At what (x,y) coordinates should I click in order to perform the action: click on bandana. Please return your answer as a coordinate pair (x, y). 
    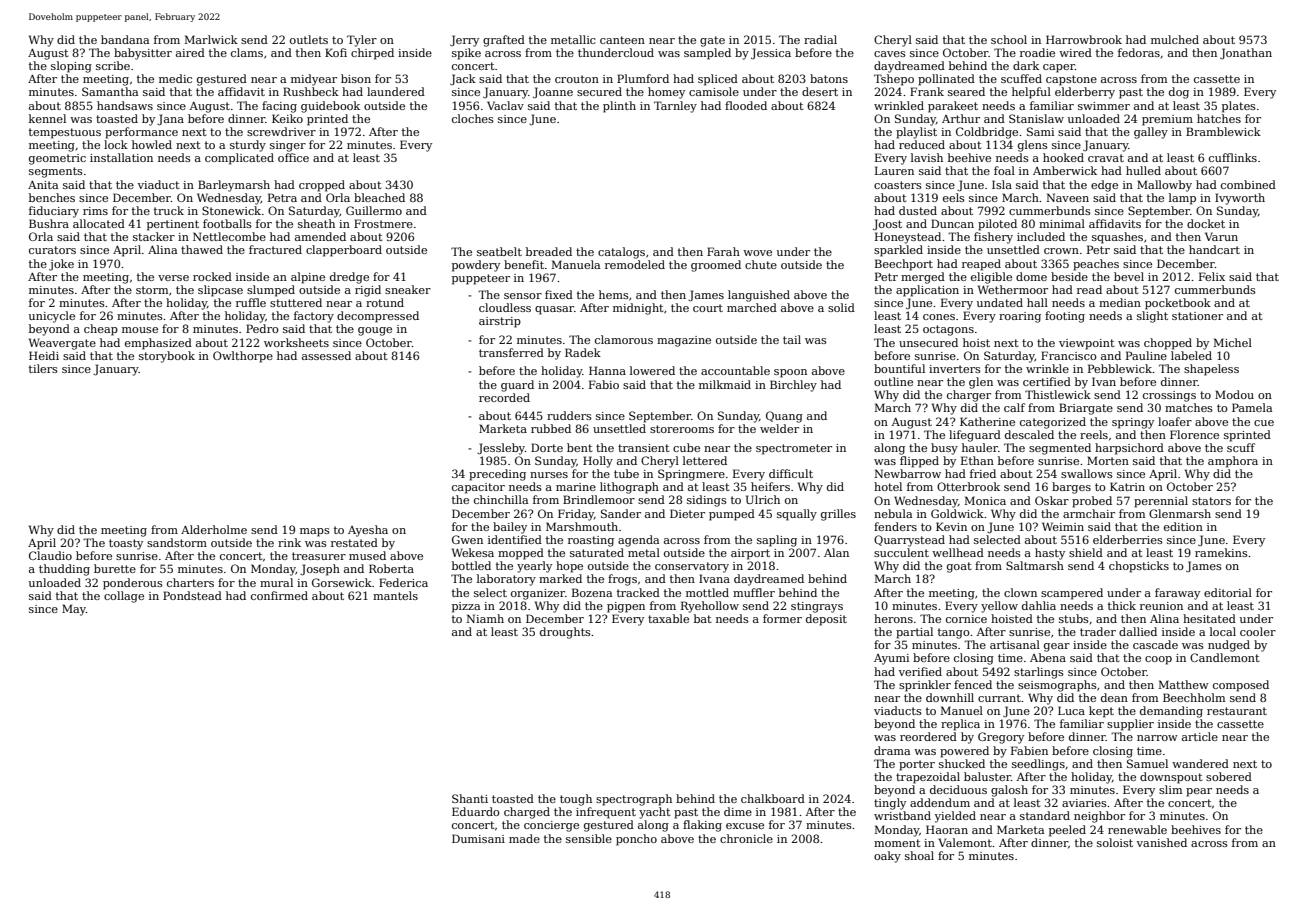
    Looking at the image, I should click on (125, 39).
